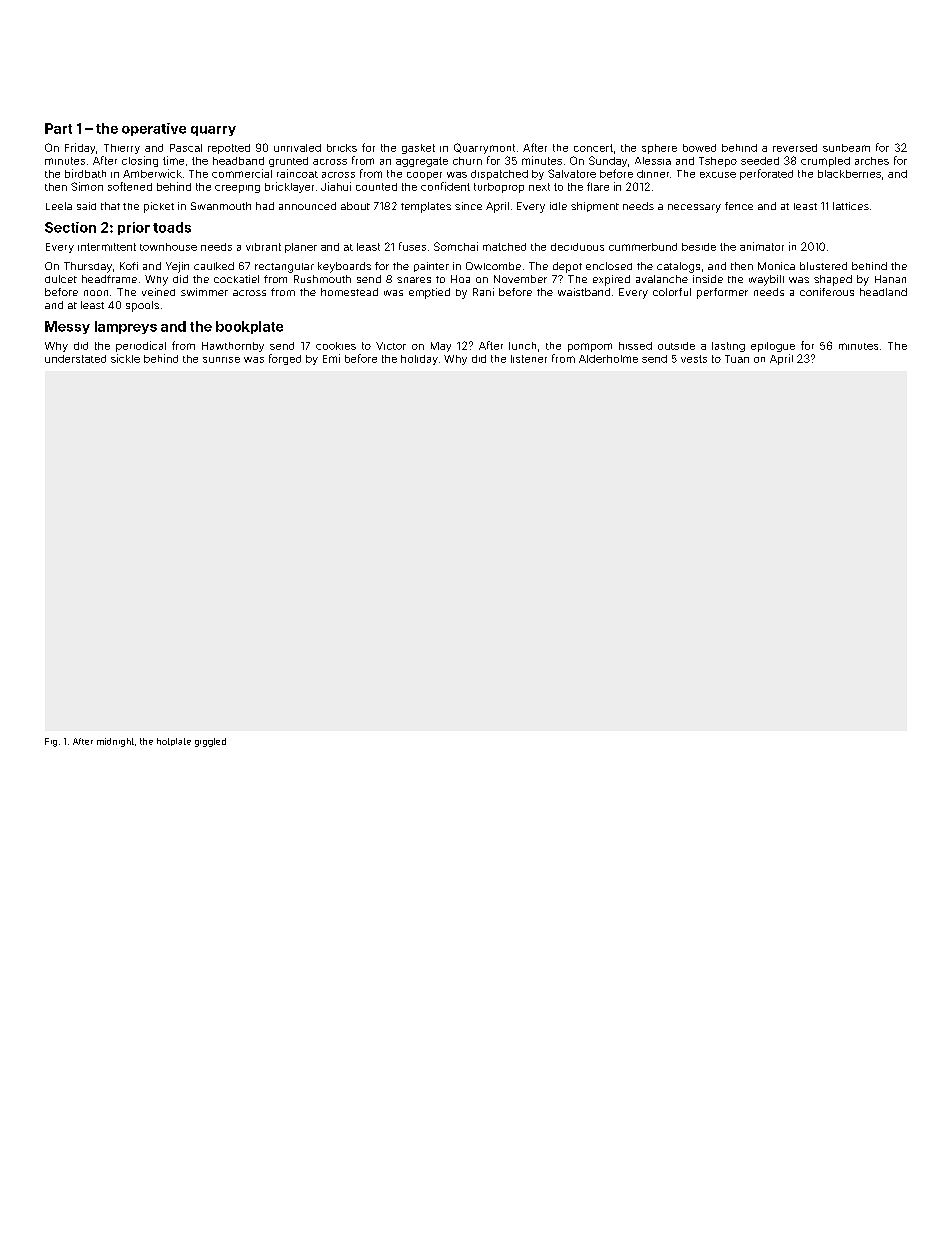 This screenshot has width=952, height=1233. What do you see at coordinates (694, 359) in the screenshot?
I see `vests` at bounding box center [694, 359].
